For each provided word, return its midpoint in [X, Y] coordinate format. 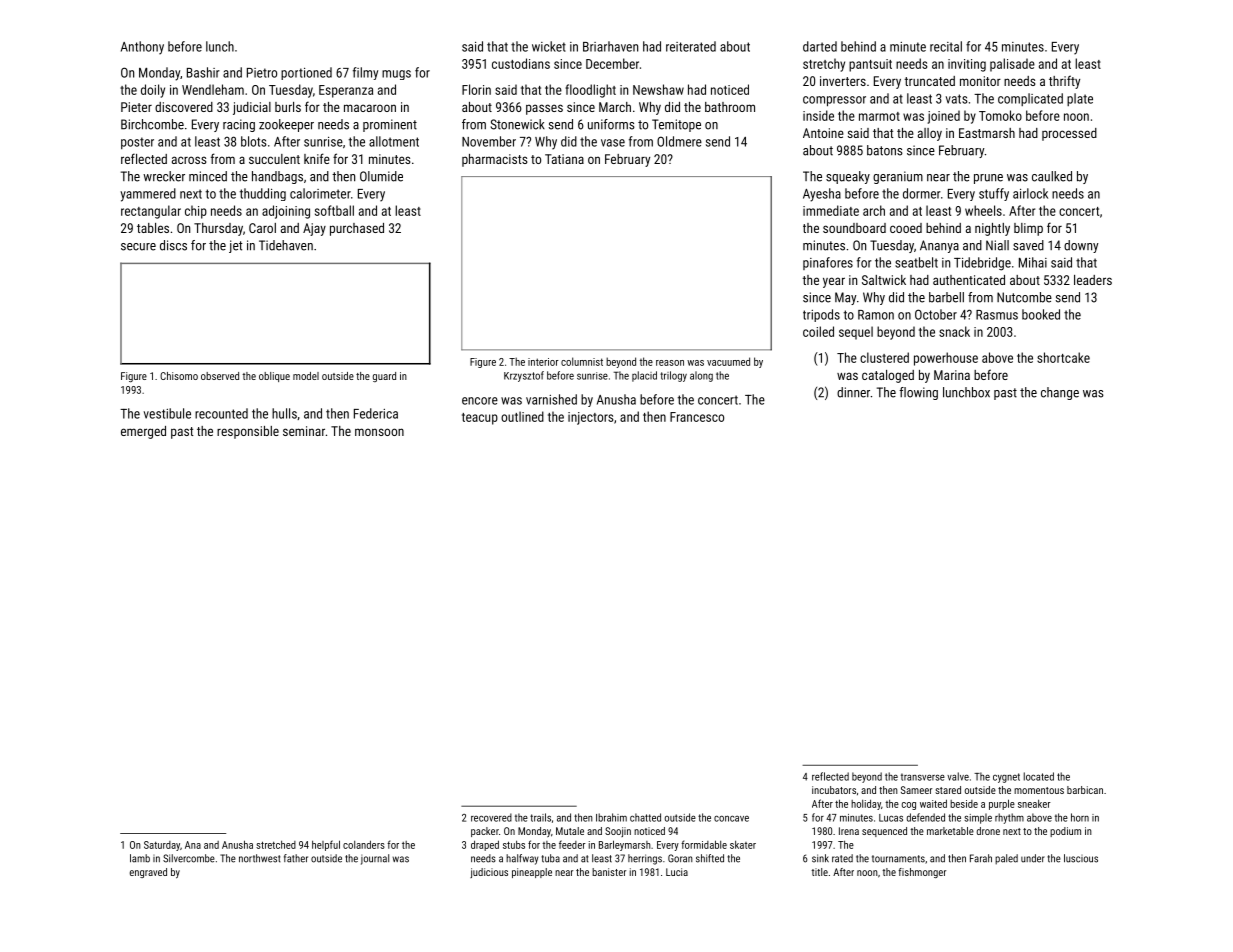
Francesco [697, 417]
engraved [148, 873]
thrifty [1064, 82]
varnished [551, 399]
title [819, 872]
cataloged [888, 376]
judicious [489, 873]
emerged [143, 432]
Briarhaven [610, 46]
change [1060, 393]
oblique [274, 377]
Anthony [142, 48]
